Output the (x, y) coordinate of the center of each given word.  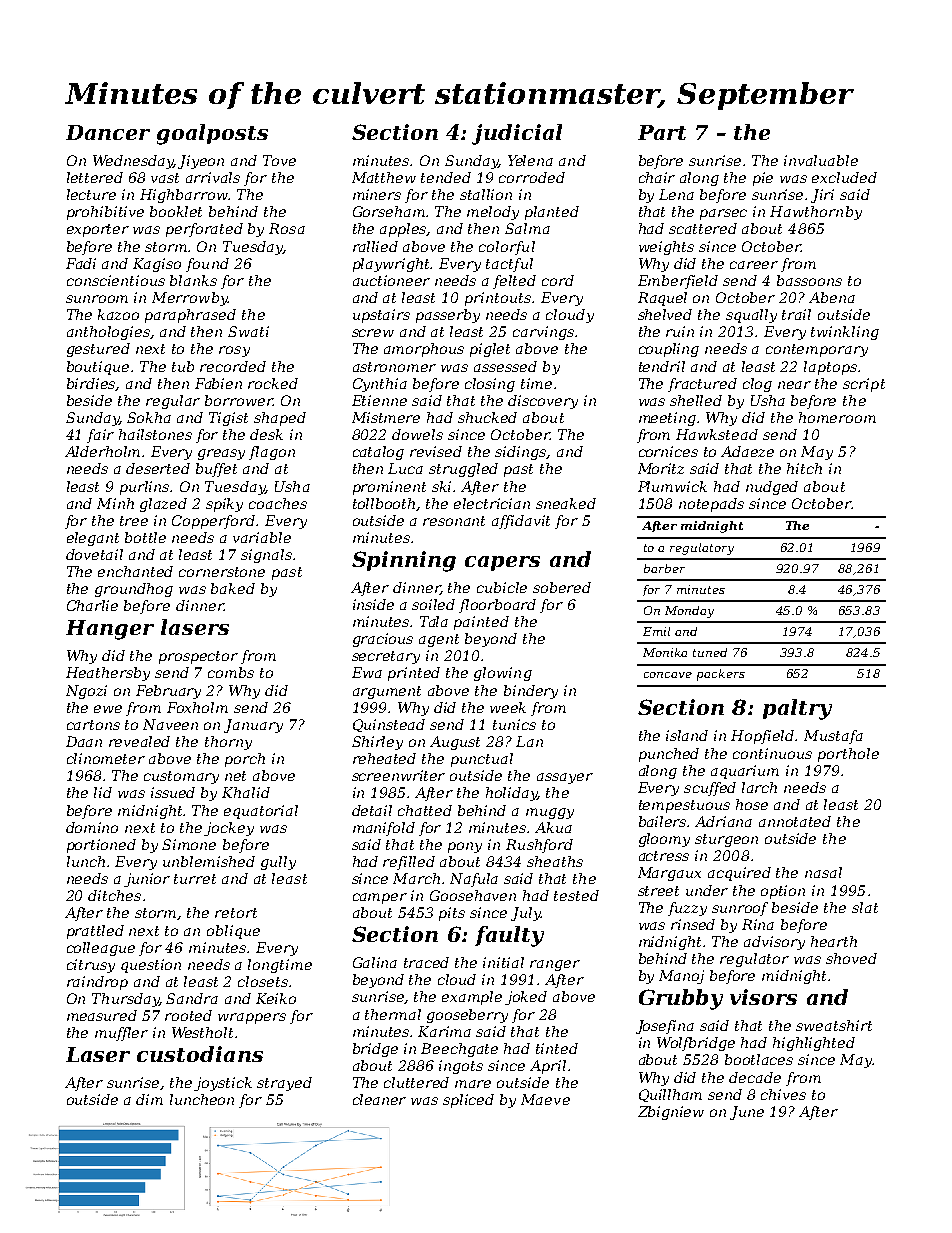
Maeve (545, 1099)
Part (662, 132)
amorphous (424, 350)
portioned (101, 846)
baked (233, 588)
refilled (409, 863)
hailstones (155, 434)
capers (502, 563)
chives (783, 1094)
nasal (823, 872)
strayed (284, 1084)
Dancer (108, 132)
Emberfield (678, 282)
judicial (517, 134)
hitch (804, 468)
